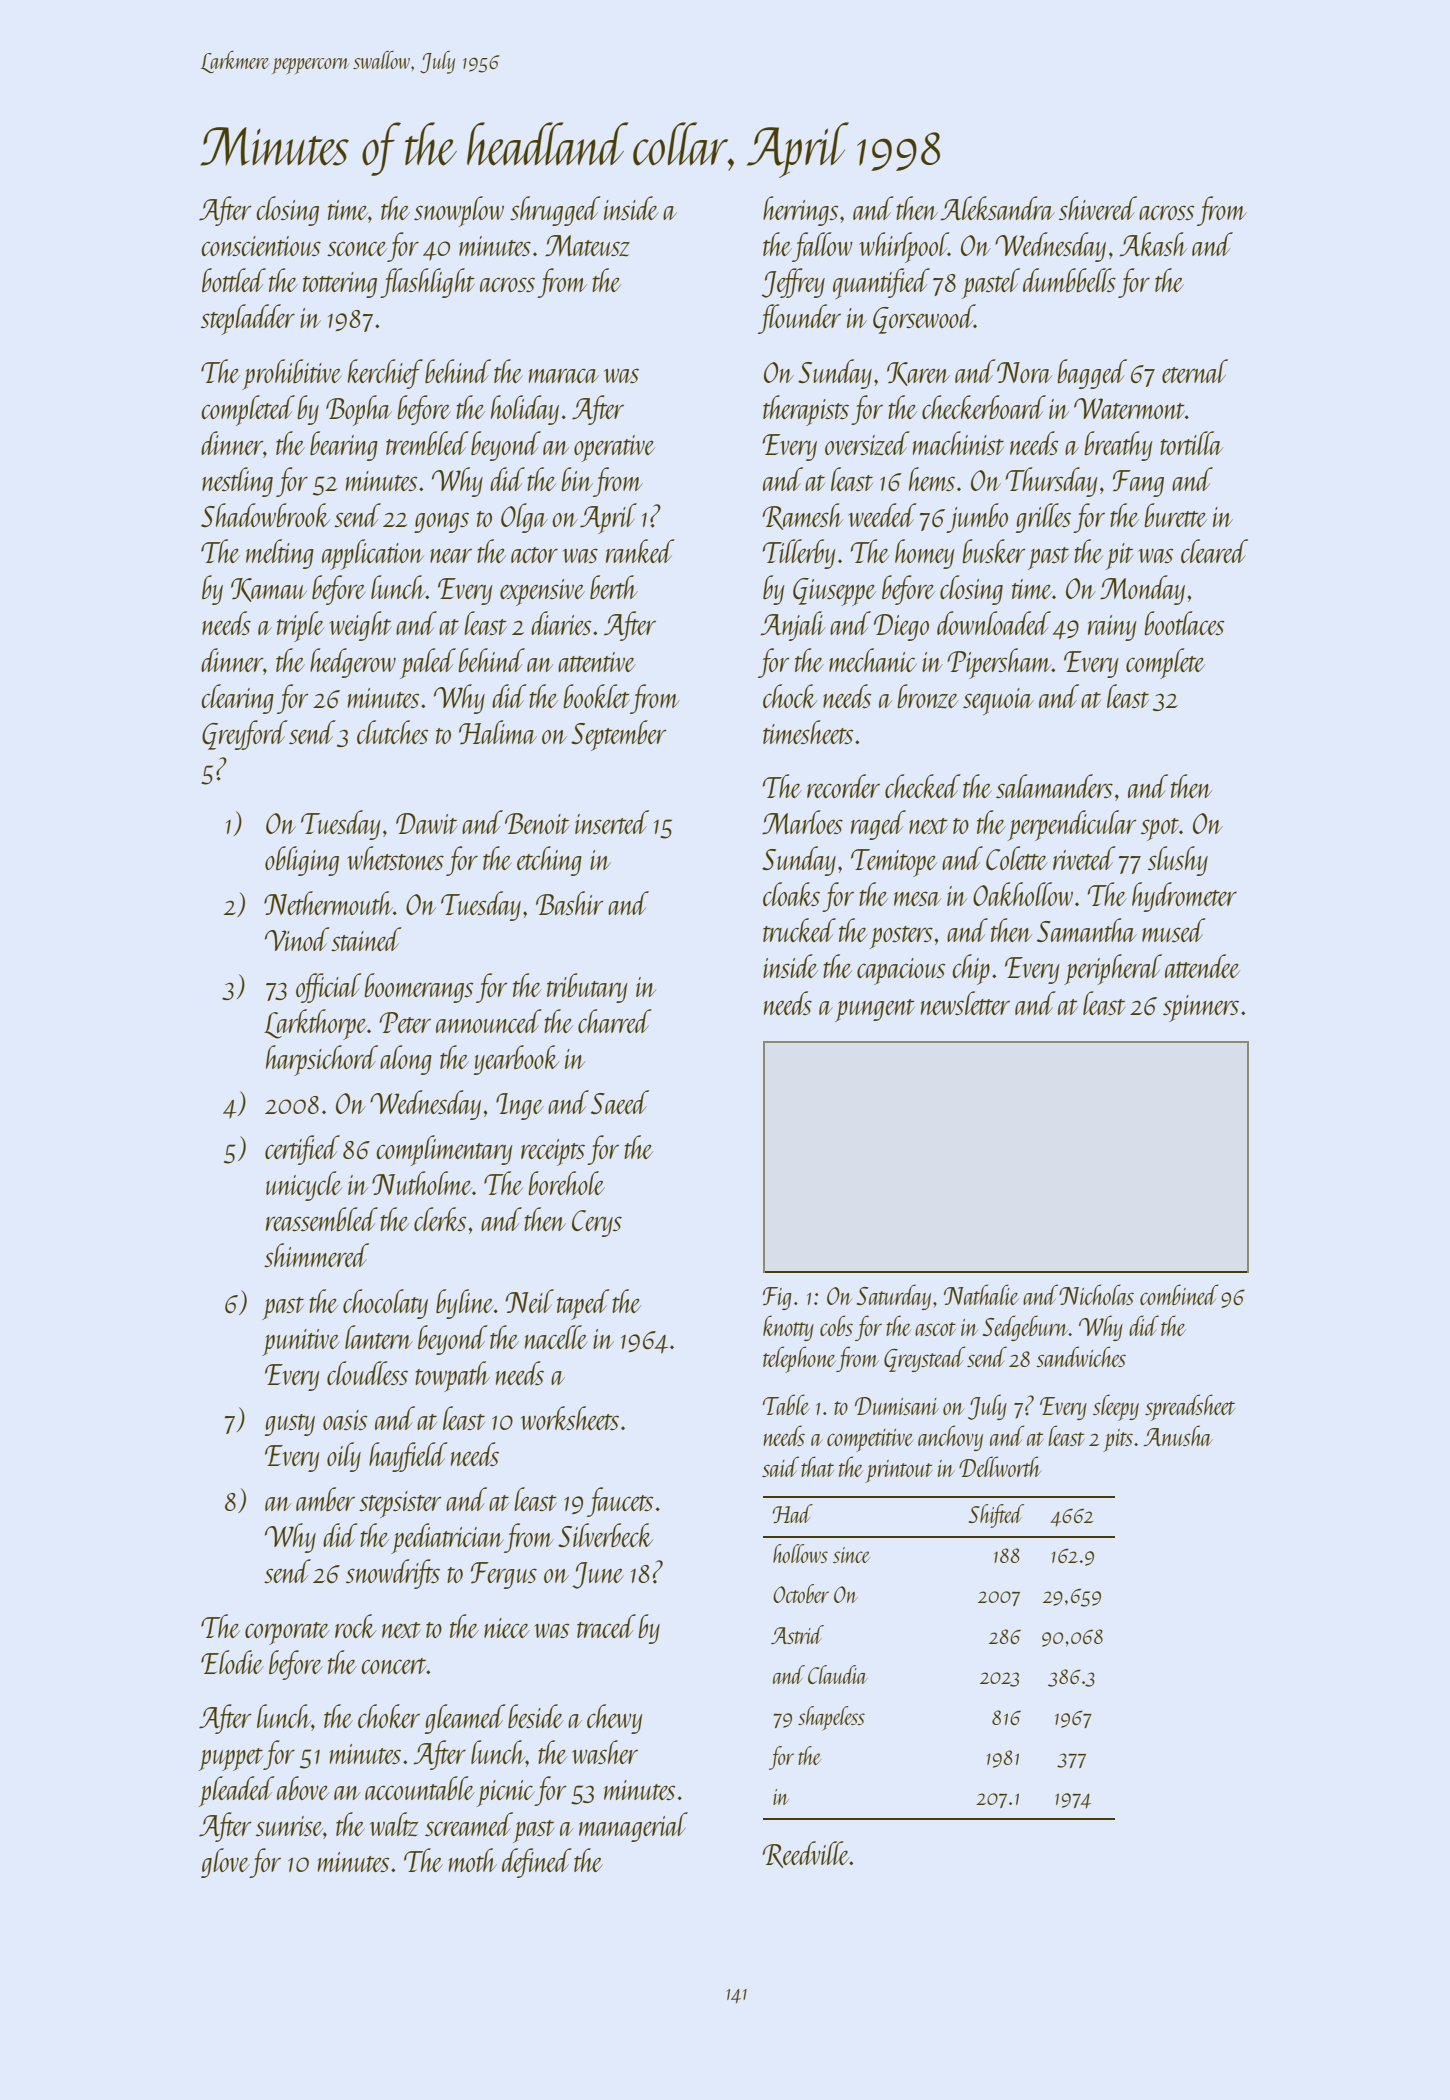 This page has width=1450, height=2100. I want to click on June, so click(598, 1575).
